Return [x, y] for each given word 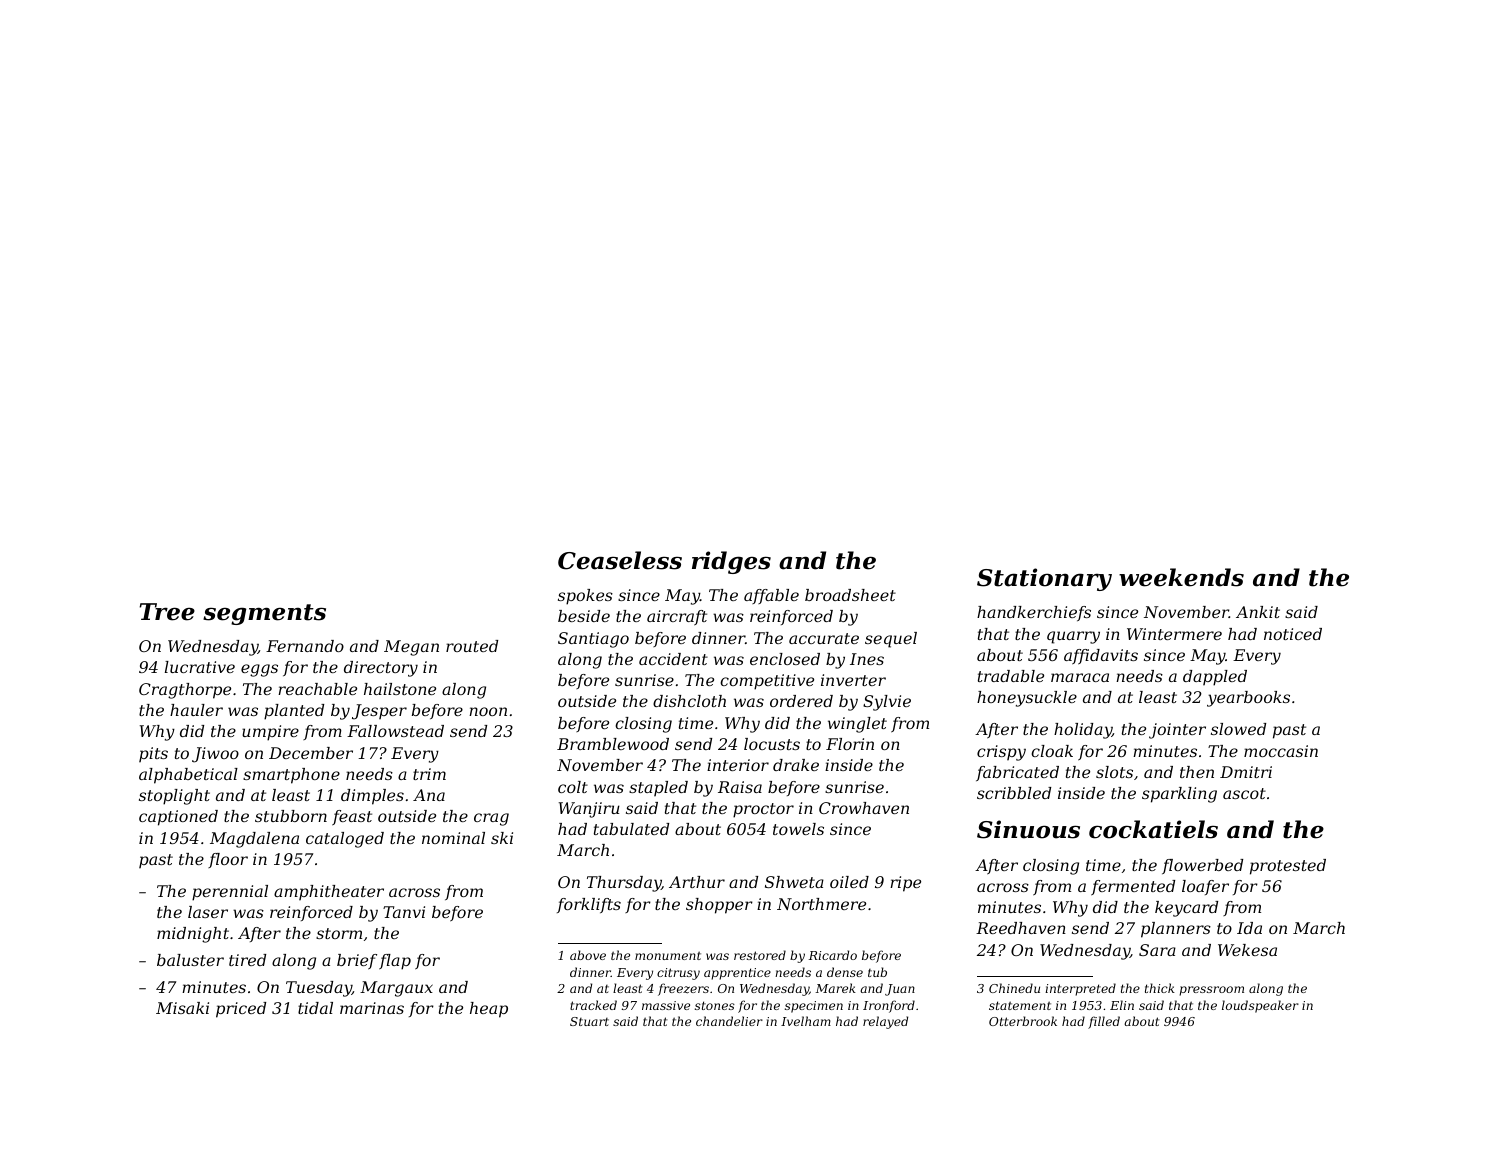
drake [796, 765]
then [1197, 772]
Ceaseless [620, 560]
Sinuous [1028, 829]
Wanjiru [589, 810]
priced [241, 1010]
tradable [1011, 676]
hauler [196, 710]
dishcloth [689, 701]
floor [228, 860]
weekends [1181, 577]
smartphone [291, 776]
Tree [167, 612]
